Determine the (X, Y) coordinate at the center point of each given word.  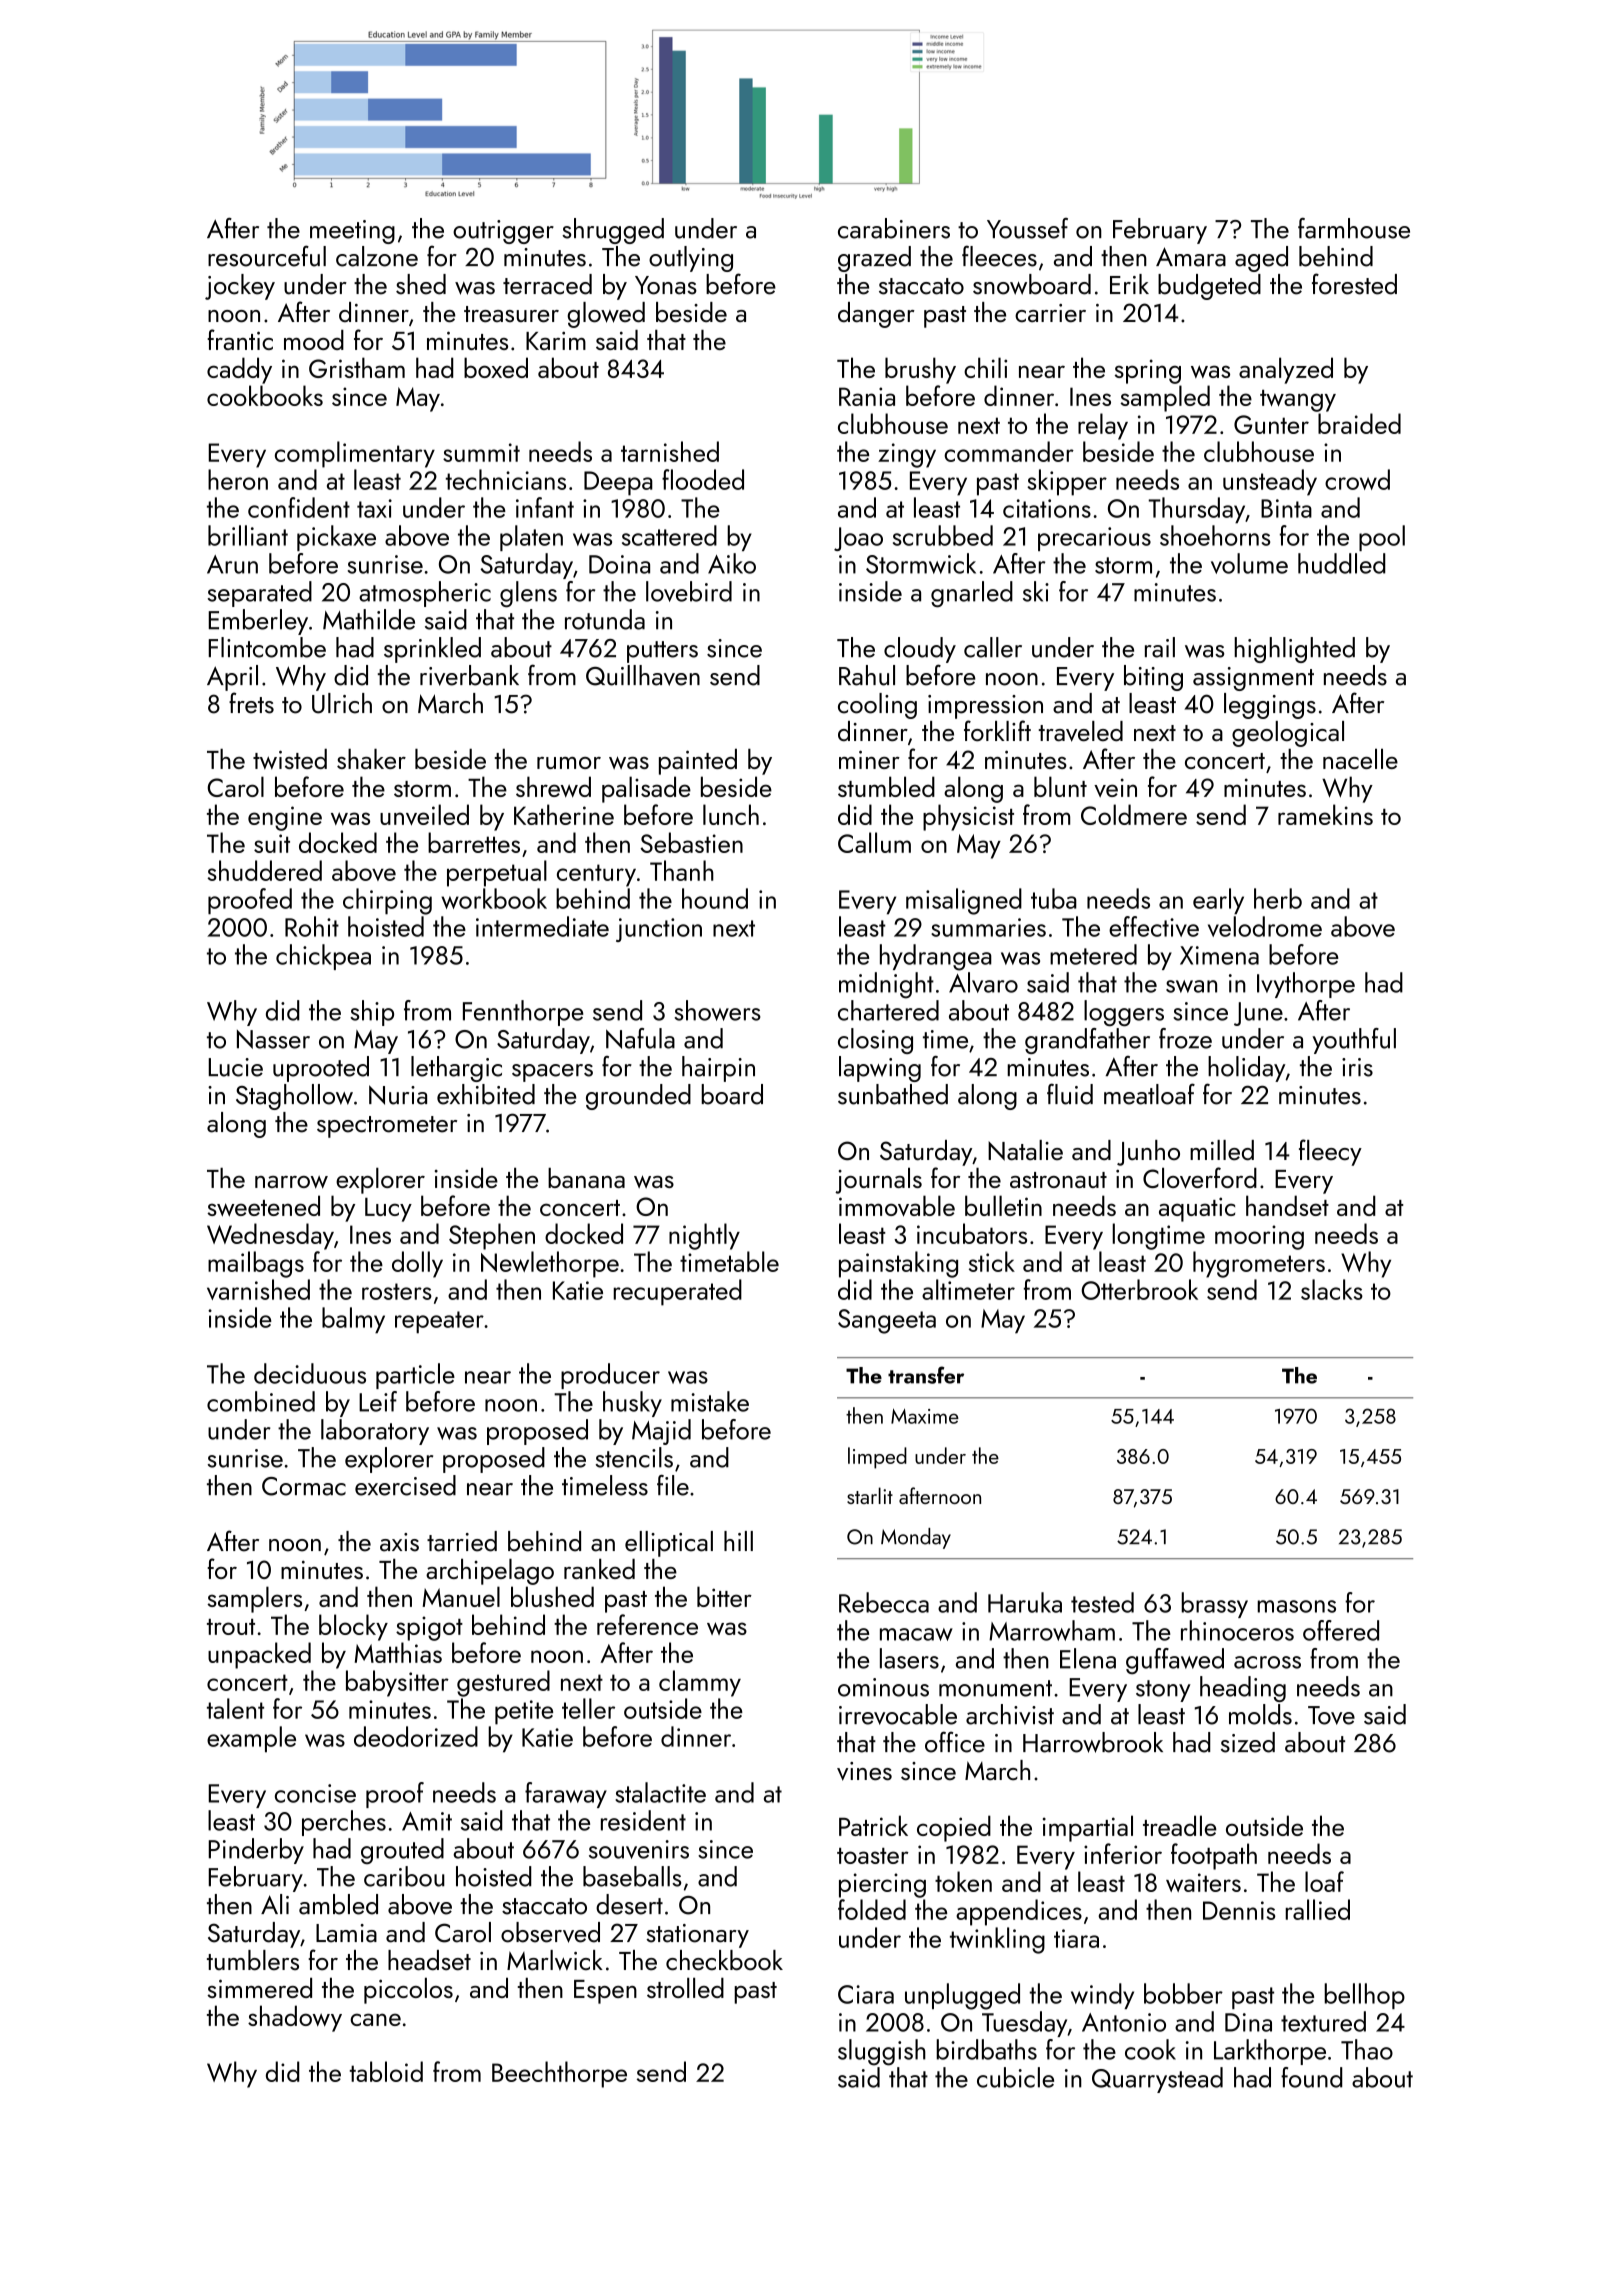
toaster (873, 1856)
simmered (259, 1988)
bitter (724, 1596)
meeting (352, 232)
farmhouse (1354, 228)
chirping (387, 901)
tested (1102, 1602)
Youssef (1027, 228)
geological (1288, 734)
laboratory (375, 1432)
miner (869, 759)
